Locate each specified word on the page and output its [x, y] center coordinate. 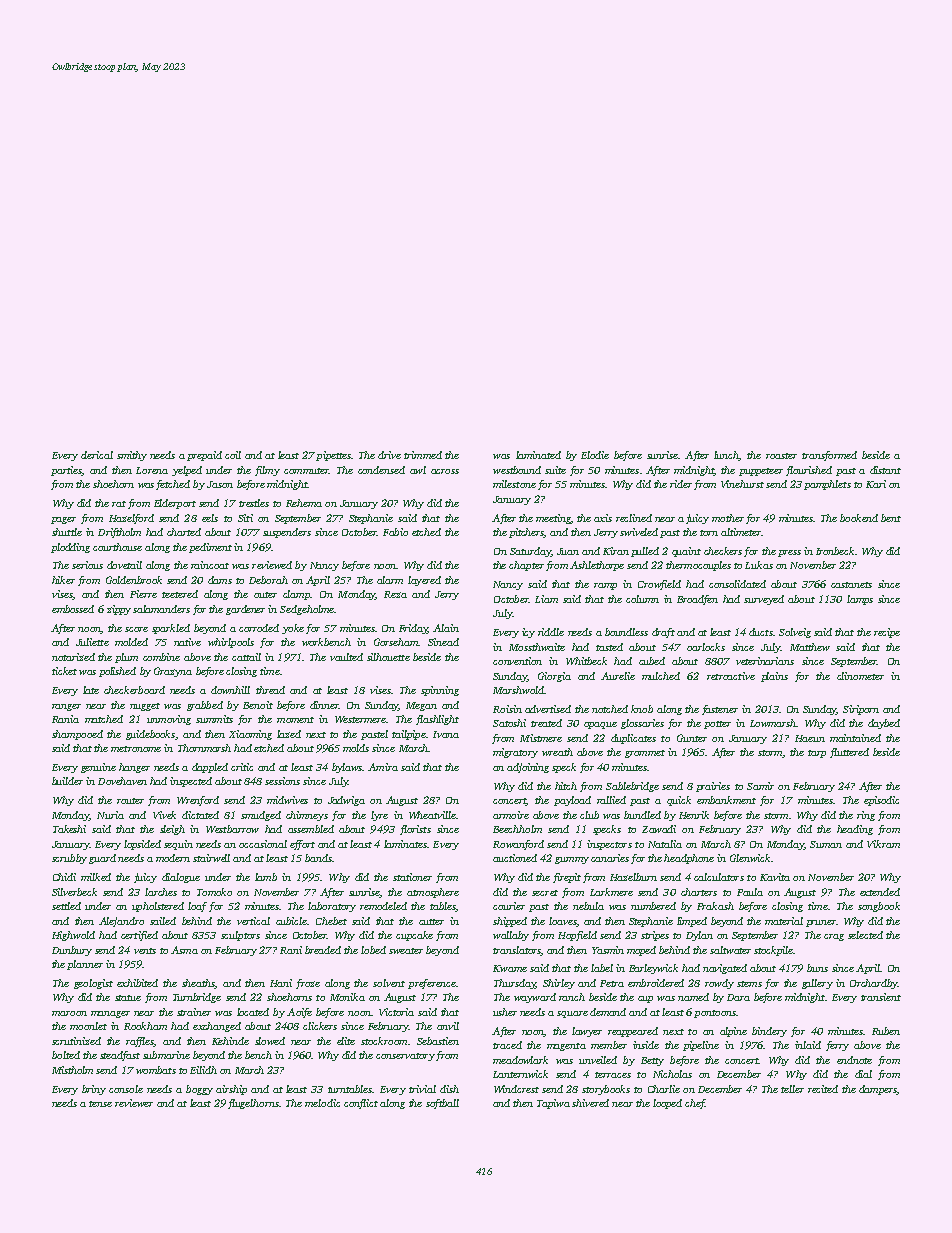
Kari [876, 484]
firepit [567, 878]
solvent [389, 983]
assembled [311, 829]
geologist [93, 984]
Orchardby [874, 984]
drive [389, 455]
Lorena [152, 470]
